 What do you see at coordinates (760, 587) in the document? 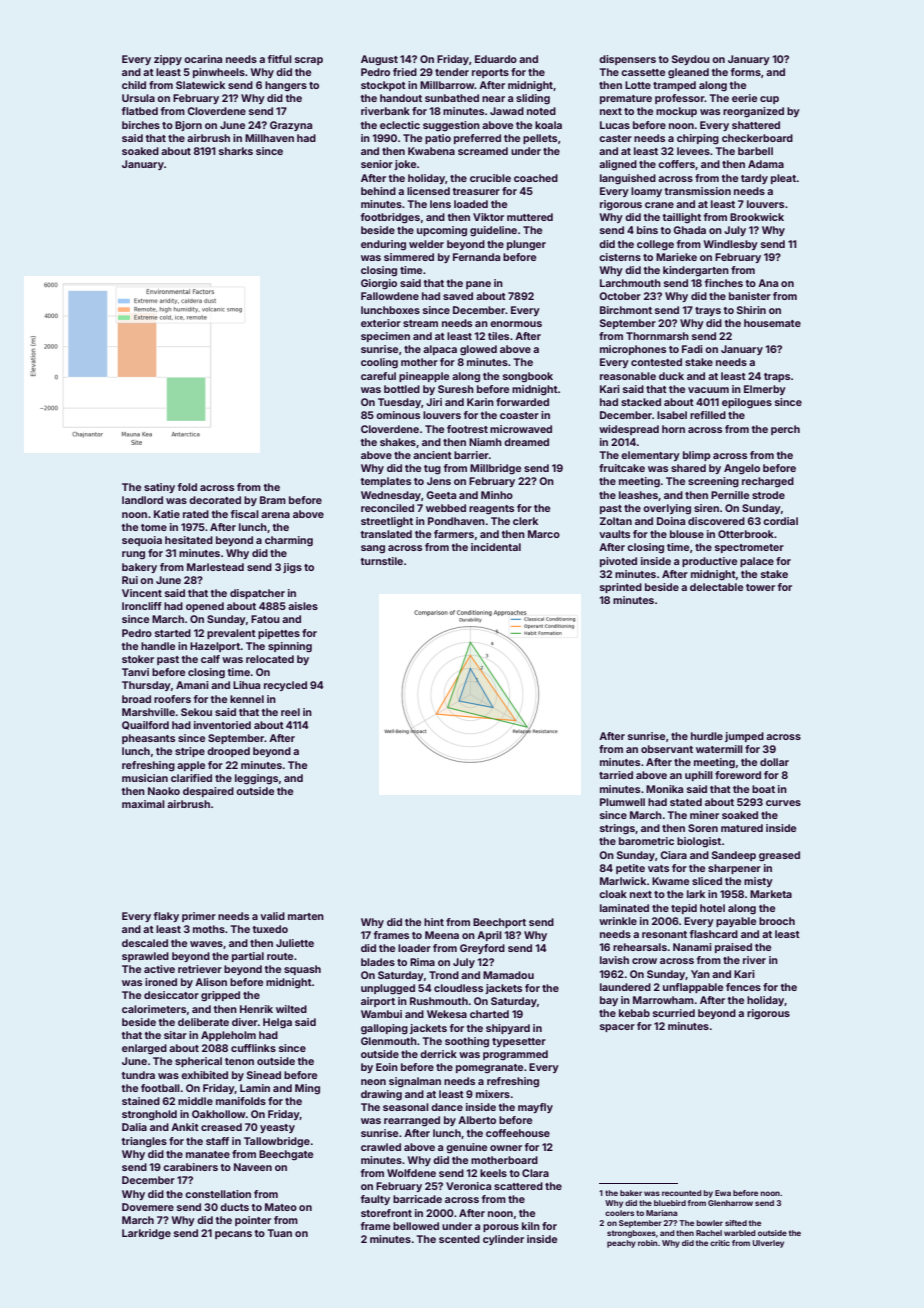
I see `tower` at bounding box center [760, 587].
